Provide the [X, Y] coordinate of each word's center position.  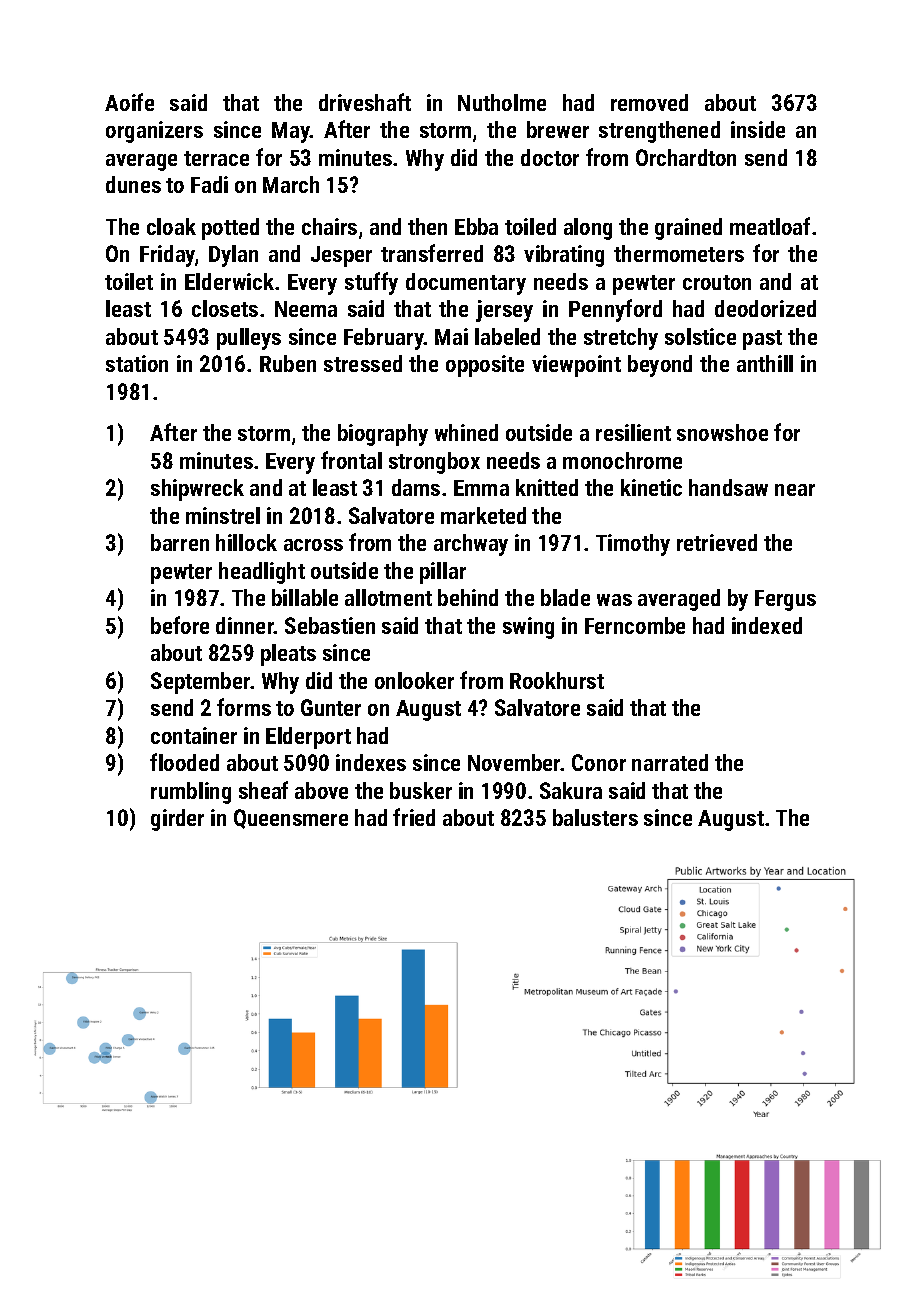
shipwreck [197, 490]
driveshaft [365, 102]
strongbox [434, 463]
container [194, 735]
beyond [660, 366]
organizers [154, 132]
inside [758, 129]
